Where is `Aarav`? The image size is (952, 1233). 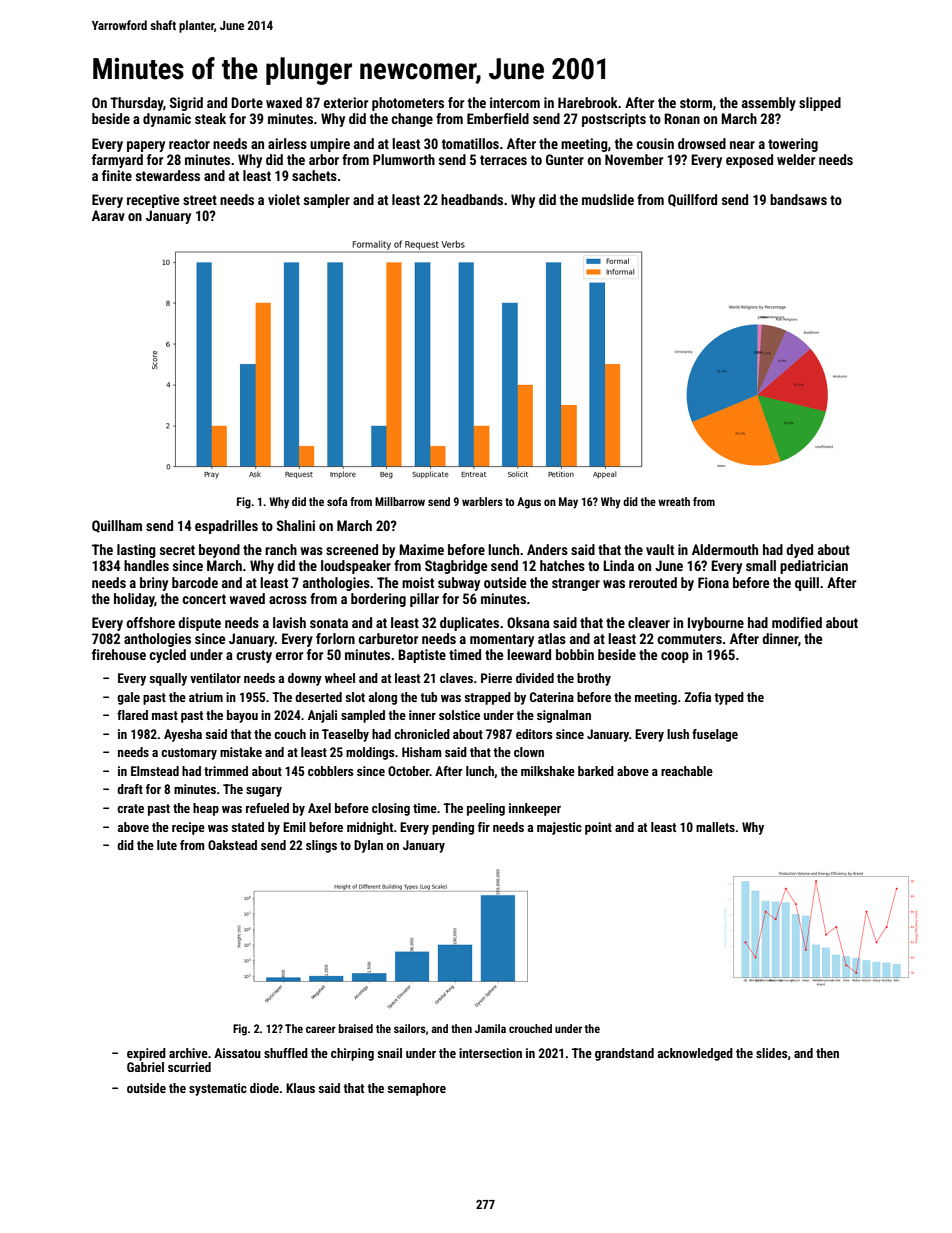 Aarav is located at coordinates (108, 215).
